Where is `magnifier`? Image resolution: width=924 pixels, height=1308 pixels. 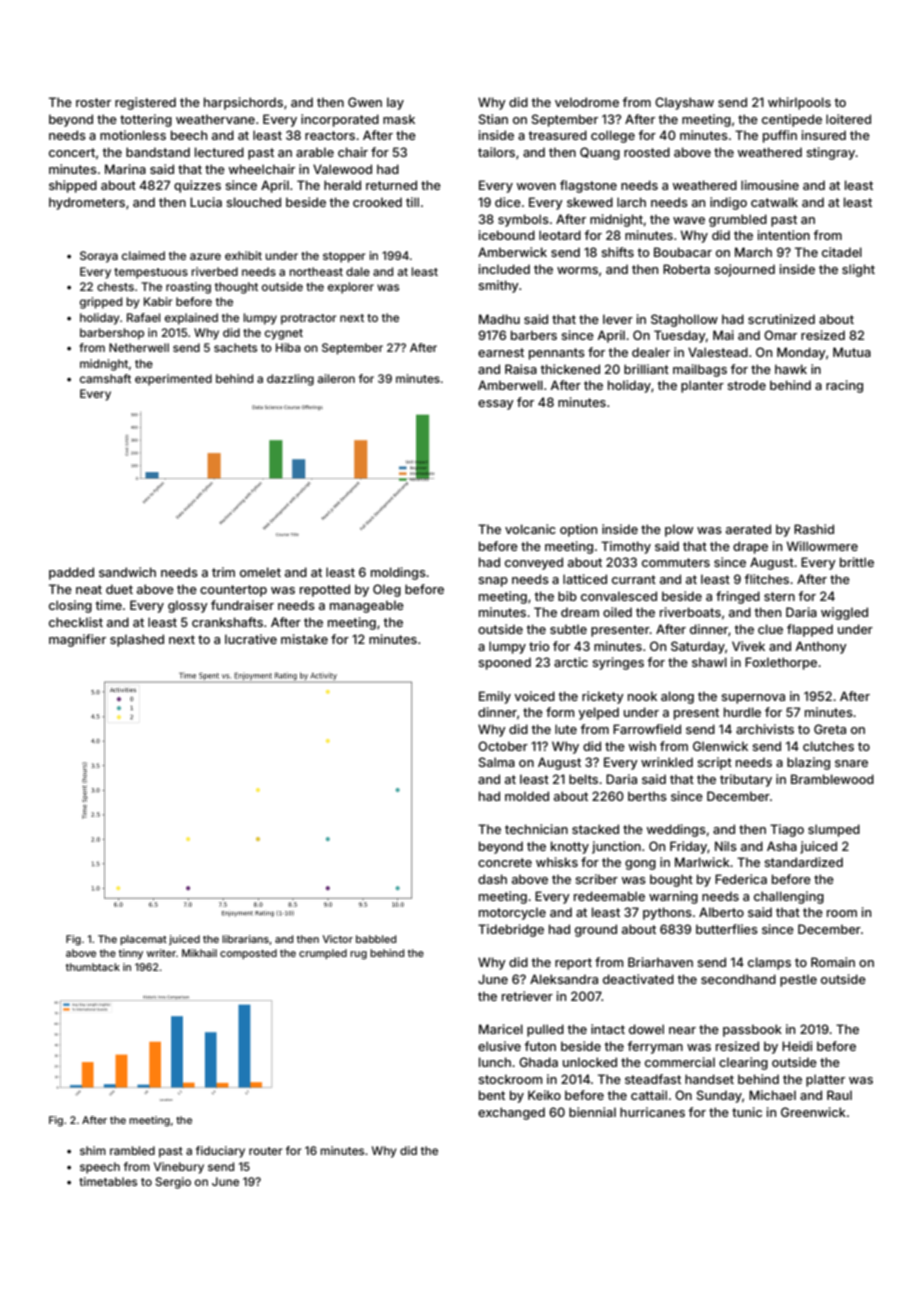 magnifier is located at coordinates (77, 640).
